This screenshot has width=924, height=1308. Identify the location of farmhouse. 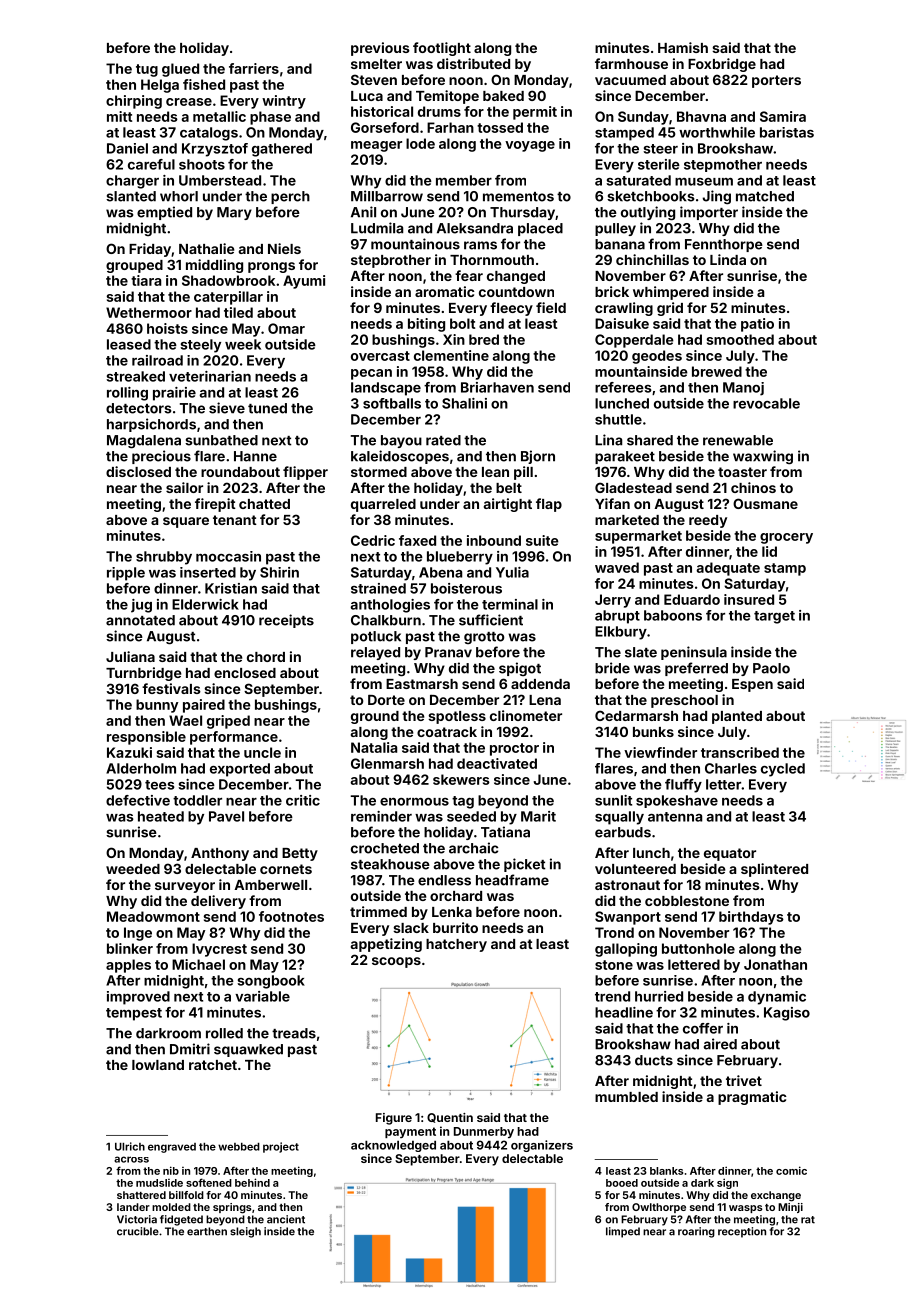
(631, 63).
